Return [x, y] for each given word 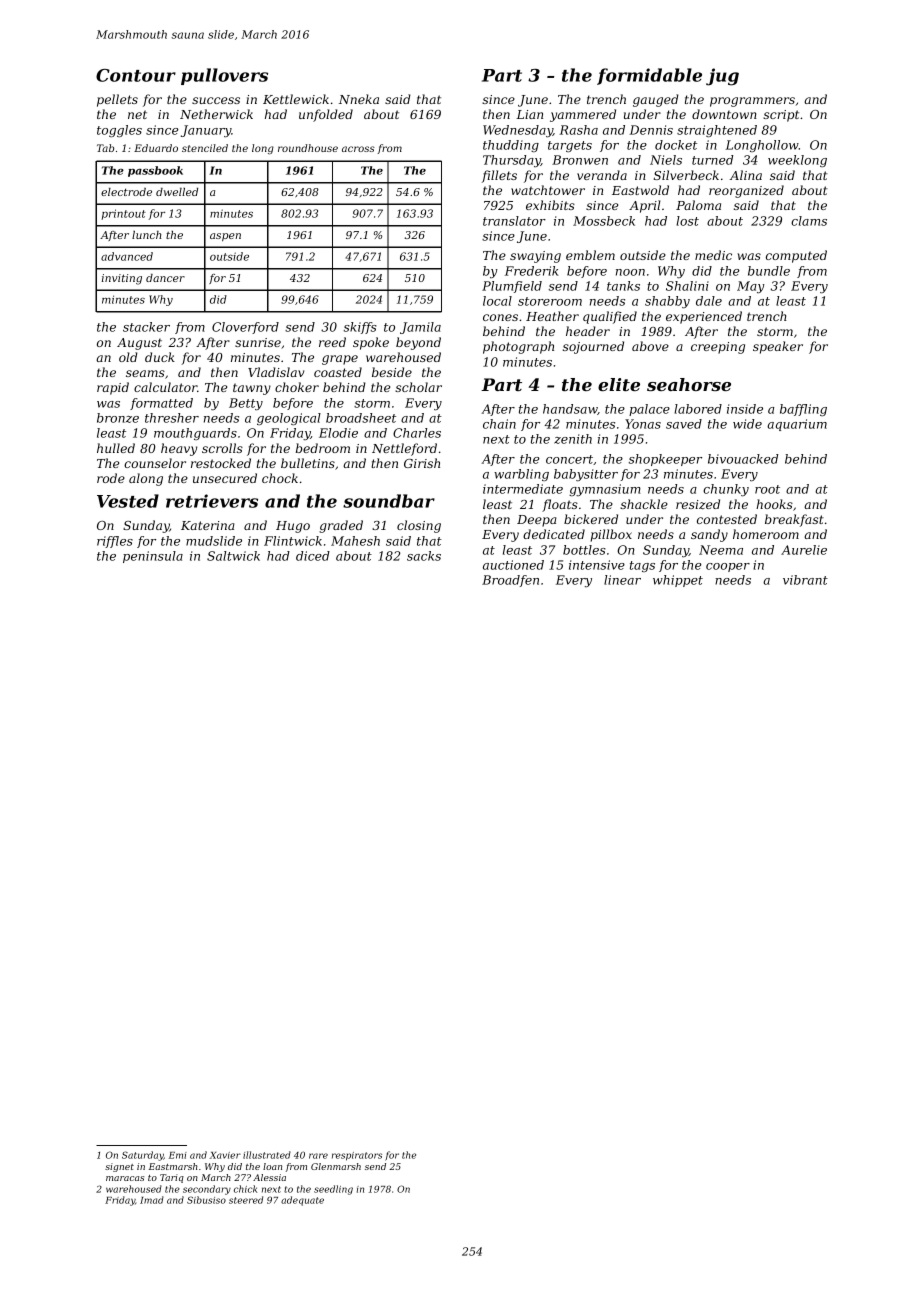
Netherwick [216, 114]
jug [722, 77]
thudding [511, 146]
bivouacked [743, 459]
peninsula [153, 557]
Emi [178, 1155]
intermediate [523, 489]
